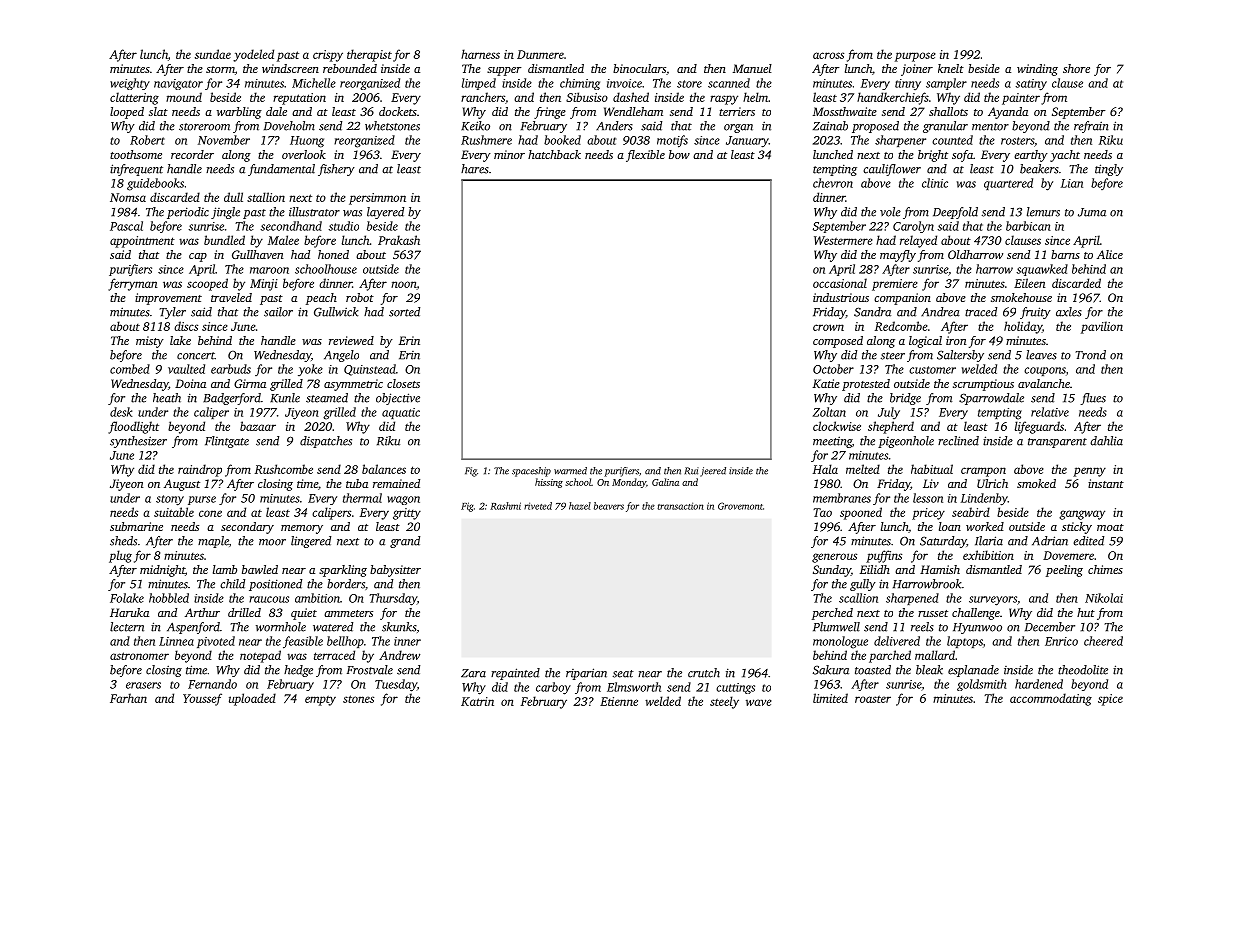  Describe the element at coordinates (351, 340) in the screenshot. I see `reviewed` at that location.
